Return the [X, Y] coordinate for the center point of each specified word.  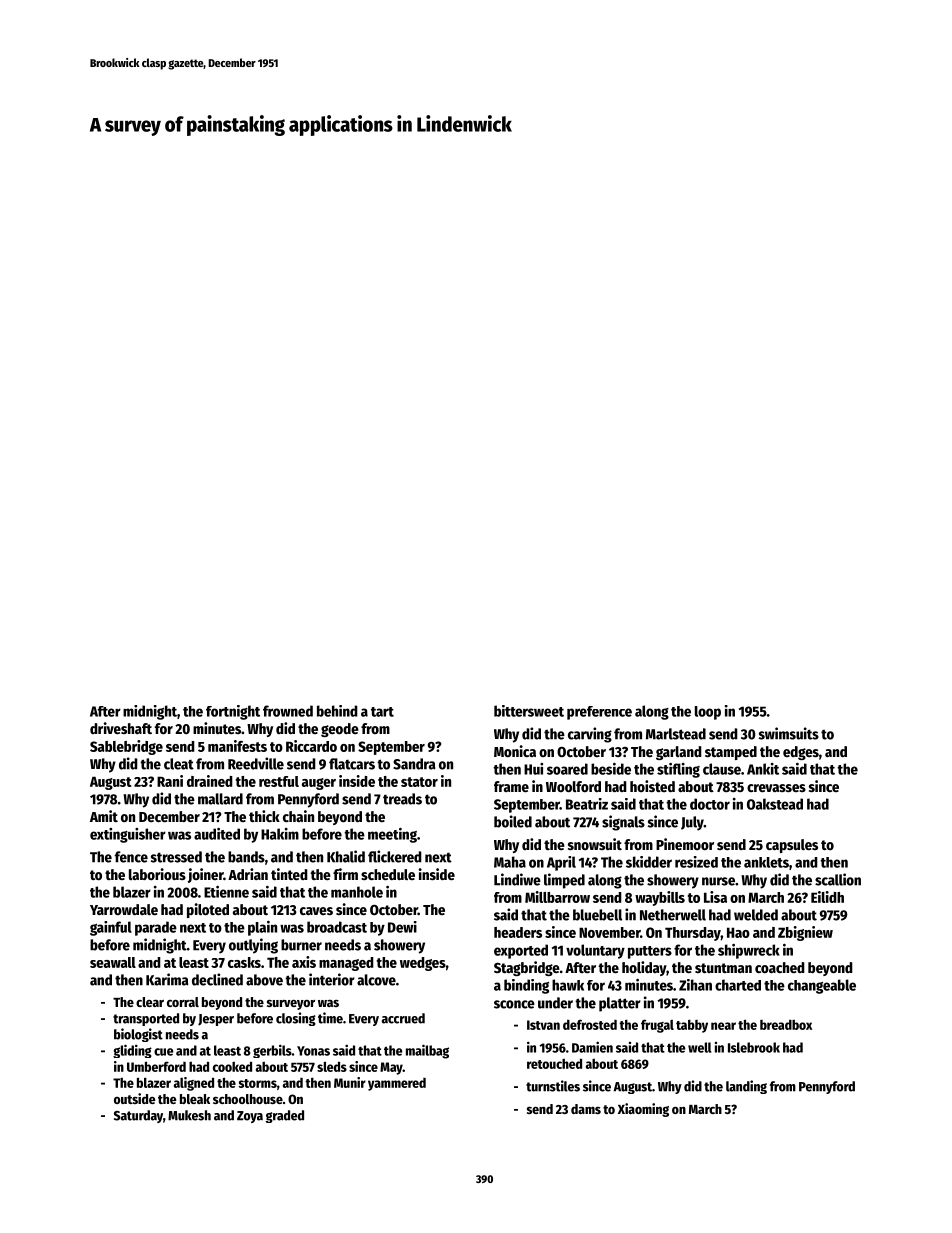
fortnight [233, 712]
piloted [208, 910]
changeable [822, 986]
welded [756, 915]
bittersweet [529, 711]
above [264, 980]
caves [316, 911]
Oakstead [775, 804]
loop [708, 713]
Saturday [138, 1116]
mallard [220, 799]
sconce [514, 1004]
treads [402, 799]
